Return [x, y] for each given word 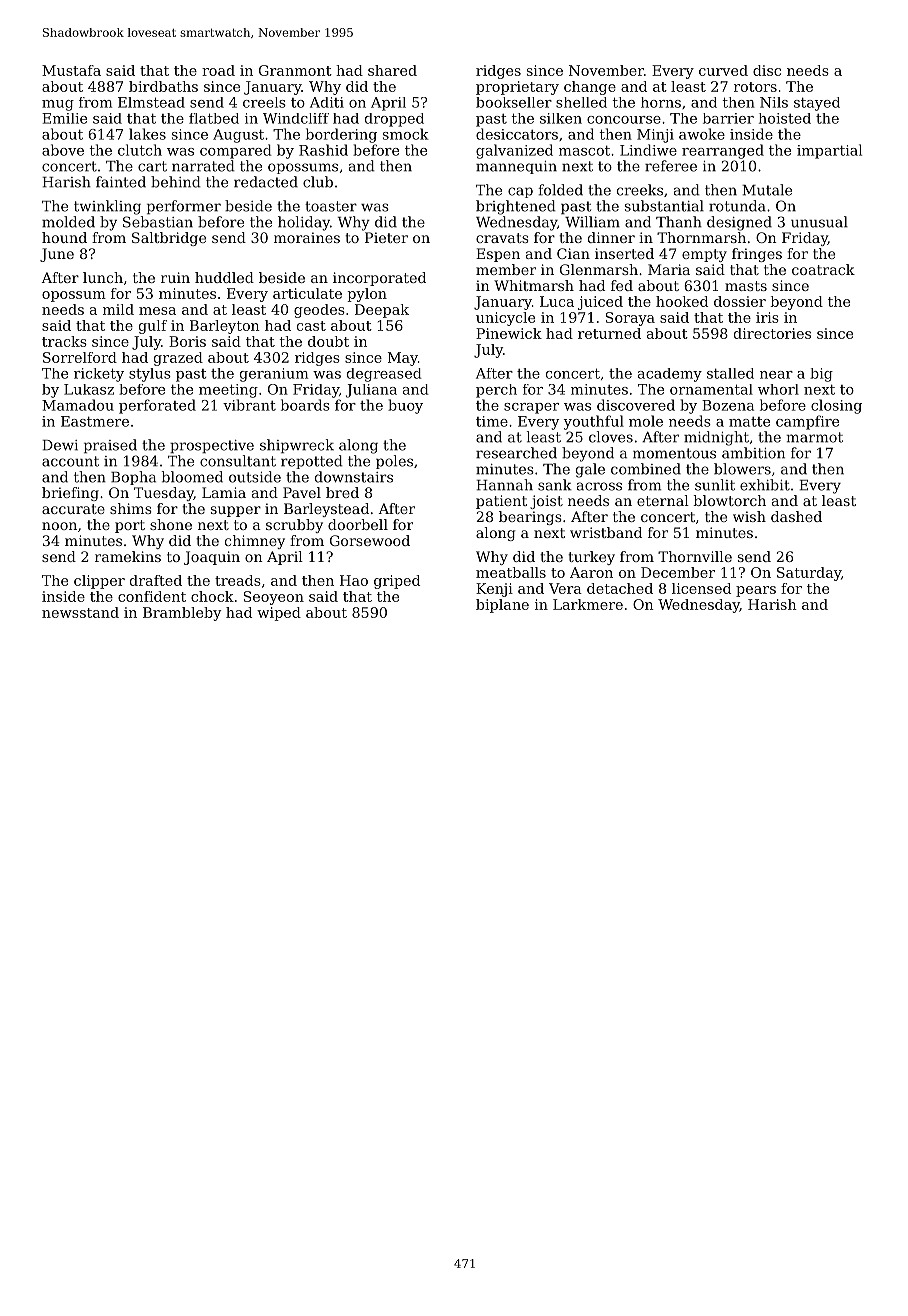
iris [767, 317]
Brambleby [182, 614]
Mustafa [71, 70]
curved [723, 70]
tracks [64, 341]
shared [392, 70]
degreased [384, 375]
